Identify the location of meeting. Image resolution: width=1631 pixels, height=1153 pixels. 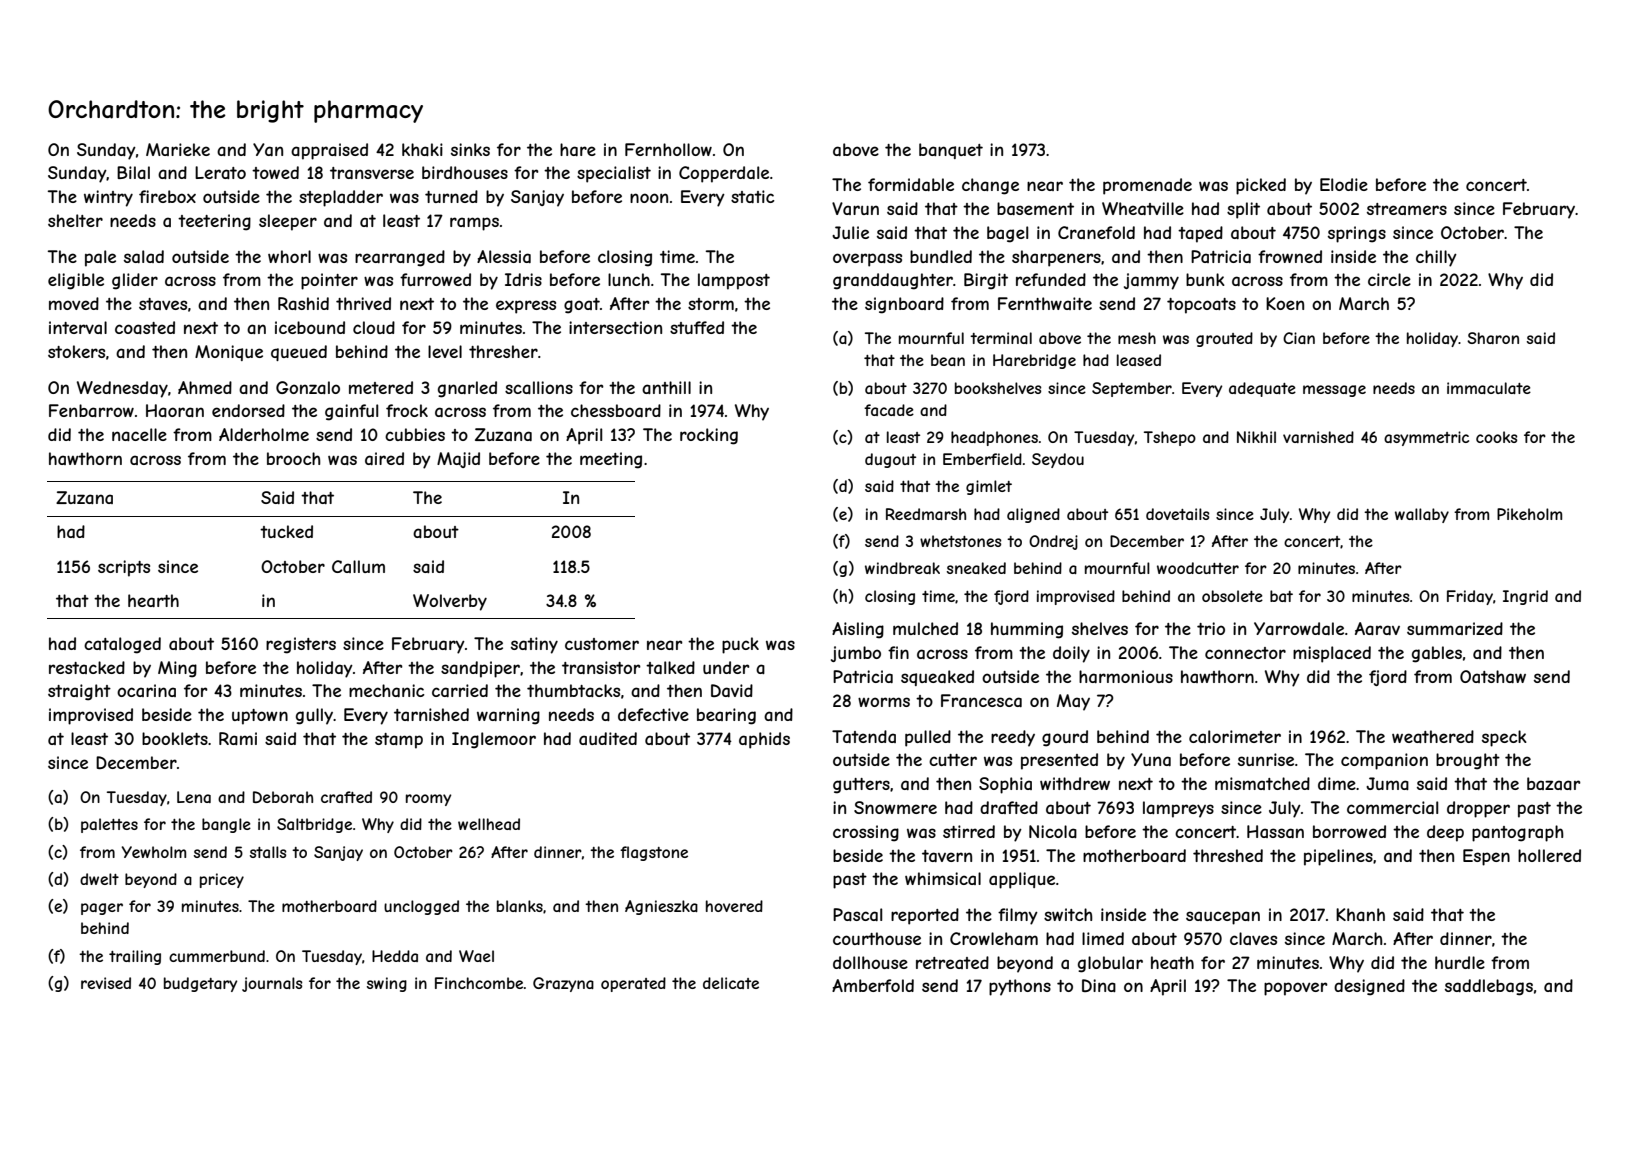
(611, 460).
